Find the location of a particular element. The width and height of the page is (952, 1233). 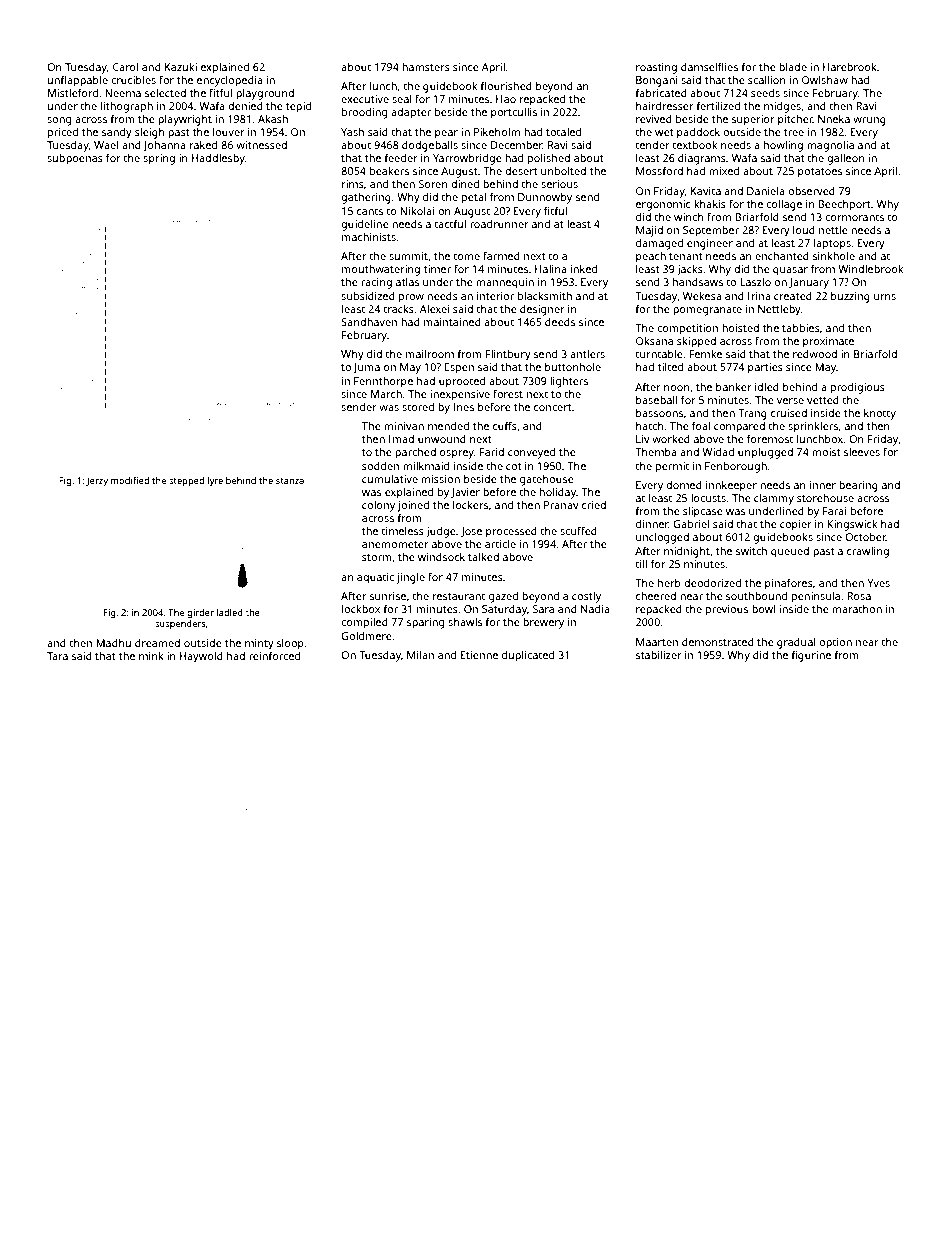

dreamed is located at coordinates (157, 643).
